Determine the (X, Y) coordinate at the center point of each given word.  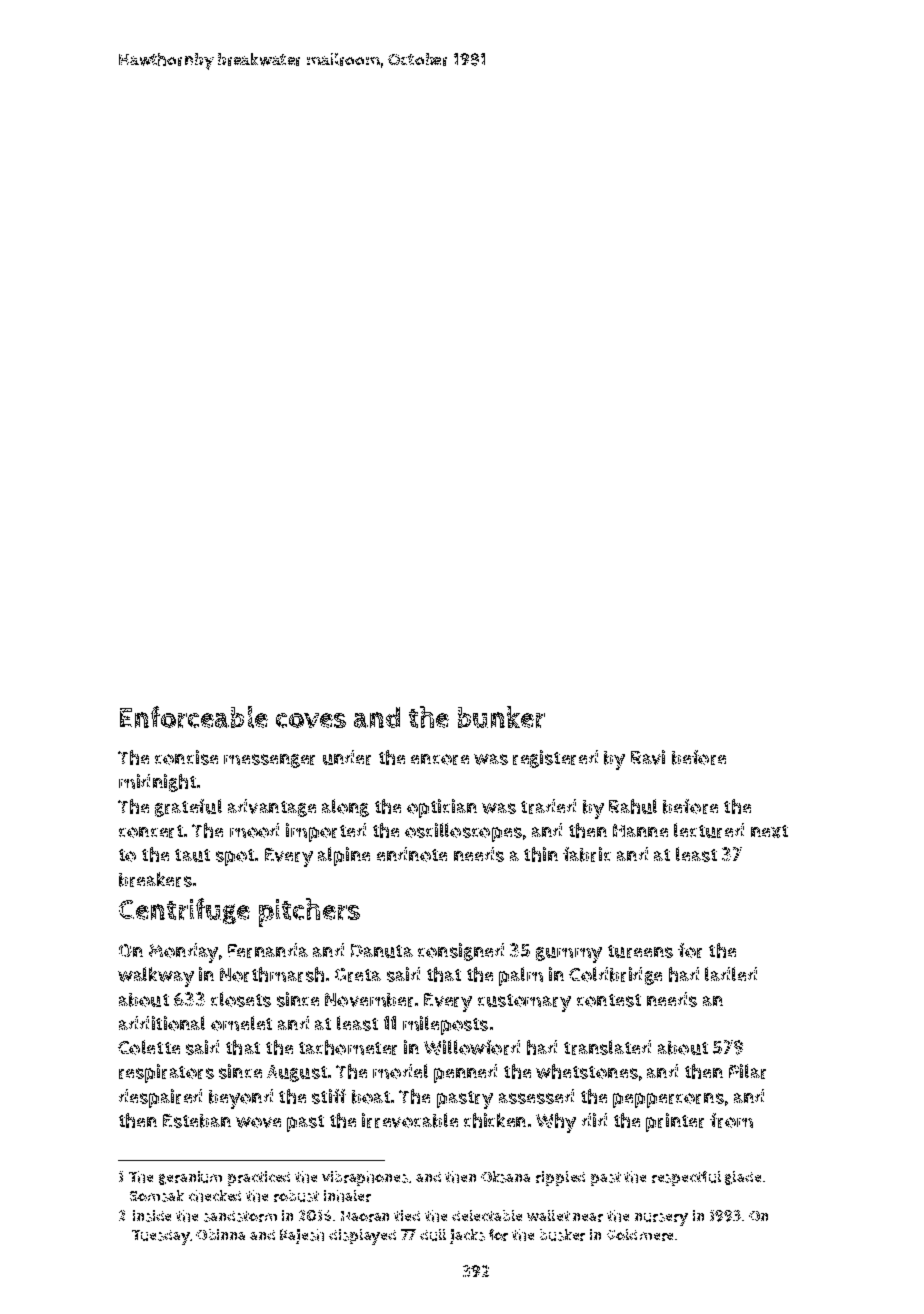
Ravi (648, 757)
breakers (155, 879)
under (347, 757)
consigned (461, 952)
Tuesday (161, 1237)
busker (562, 1235)
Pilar (747, 1071)
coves (311, 720)
